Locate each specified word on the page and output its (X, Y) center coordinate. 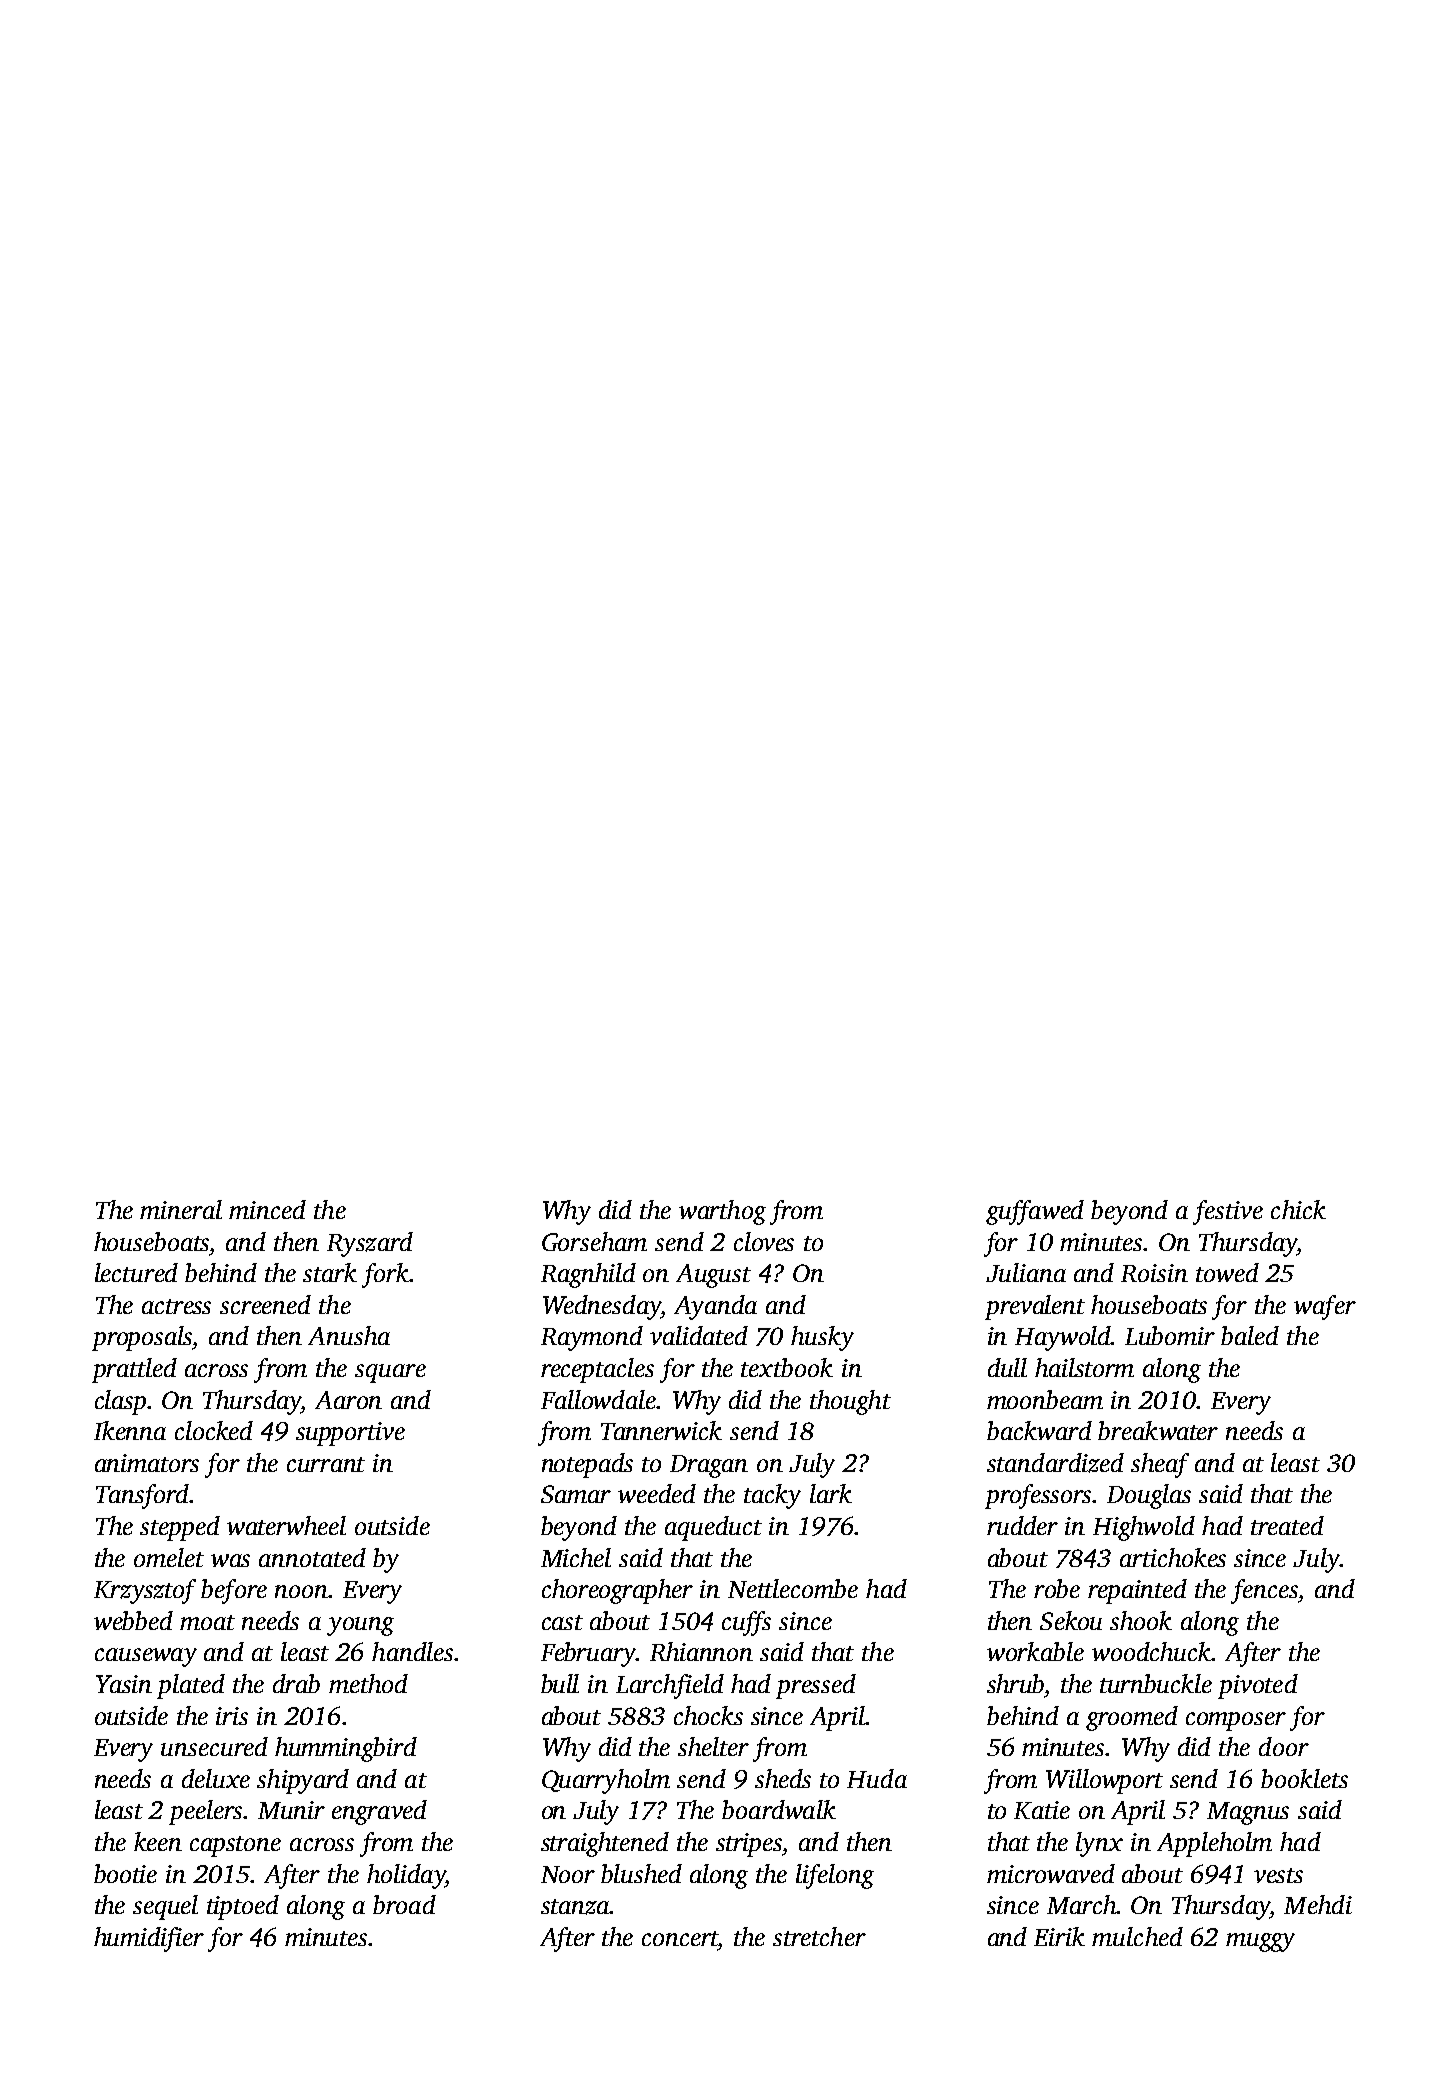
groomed (1132, 1718)
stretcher (819, 1936)
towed (1227, 1272)
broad (404, 1904)
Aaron (348, 1400)
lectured (136, 1272)
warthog (722, 1212)
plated (191, 1686)
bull (560, 1683)
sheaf (1160, 1465)
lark (831, 1493)
